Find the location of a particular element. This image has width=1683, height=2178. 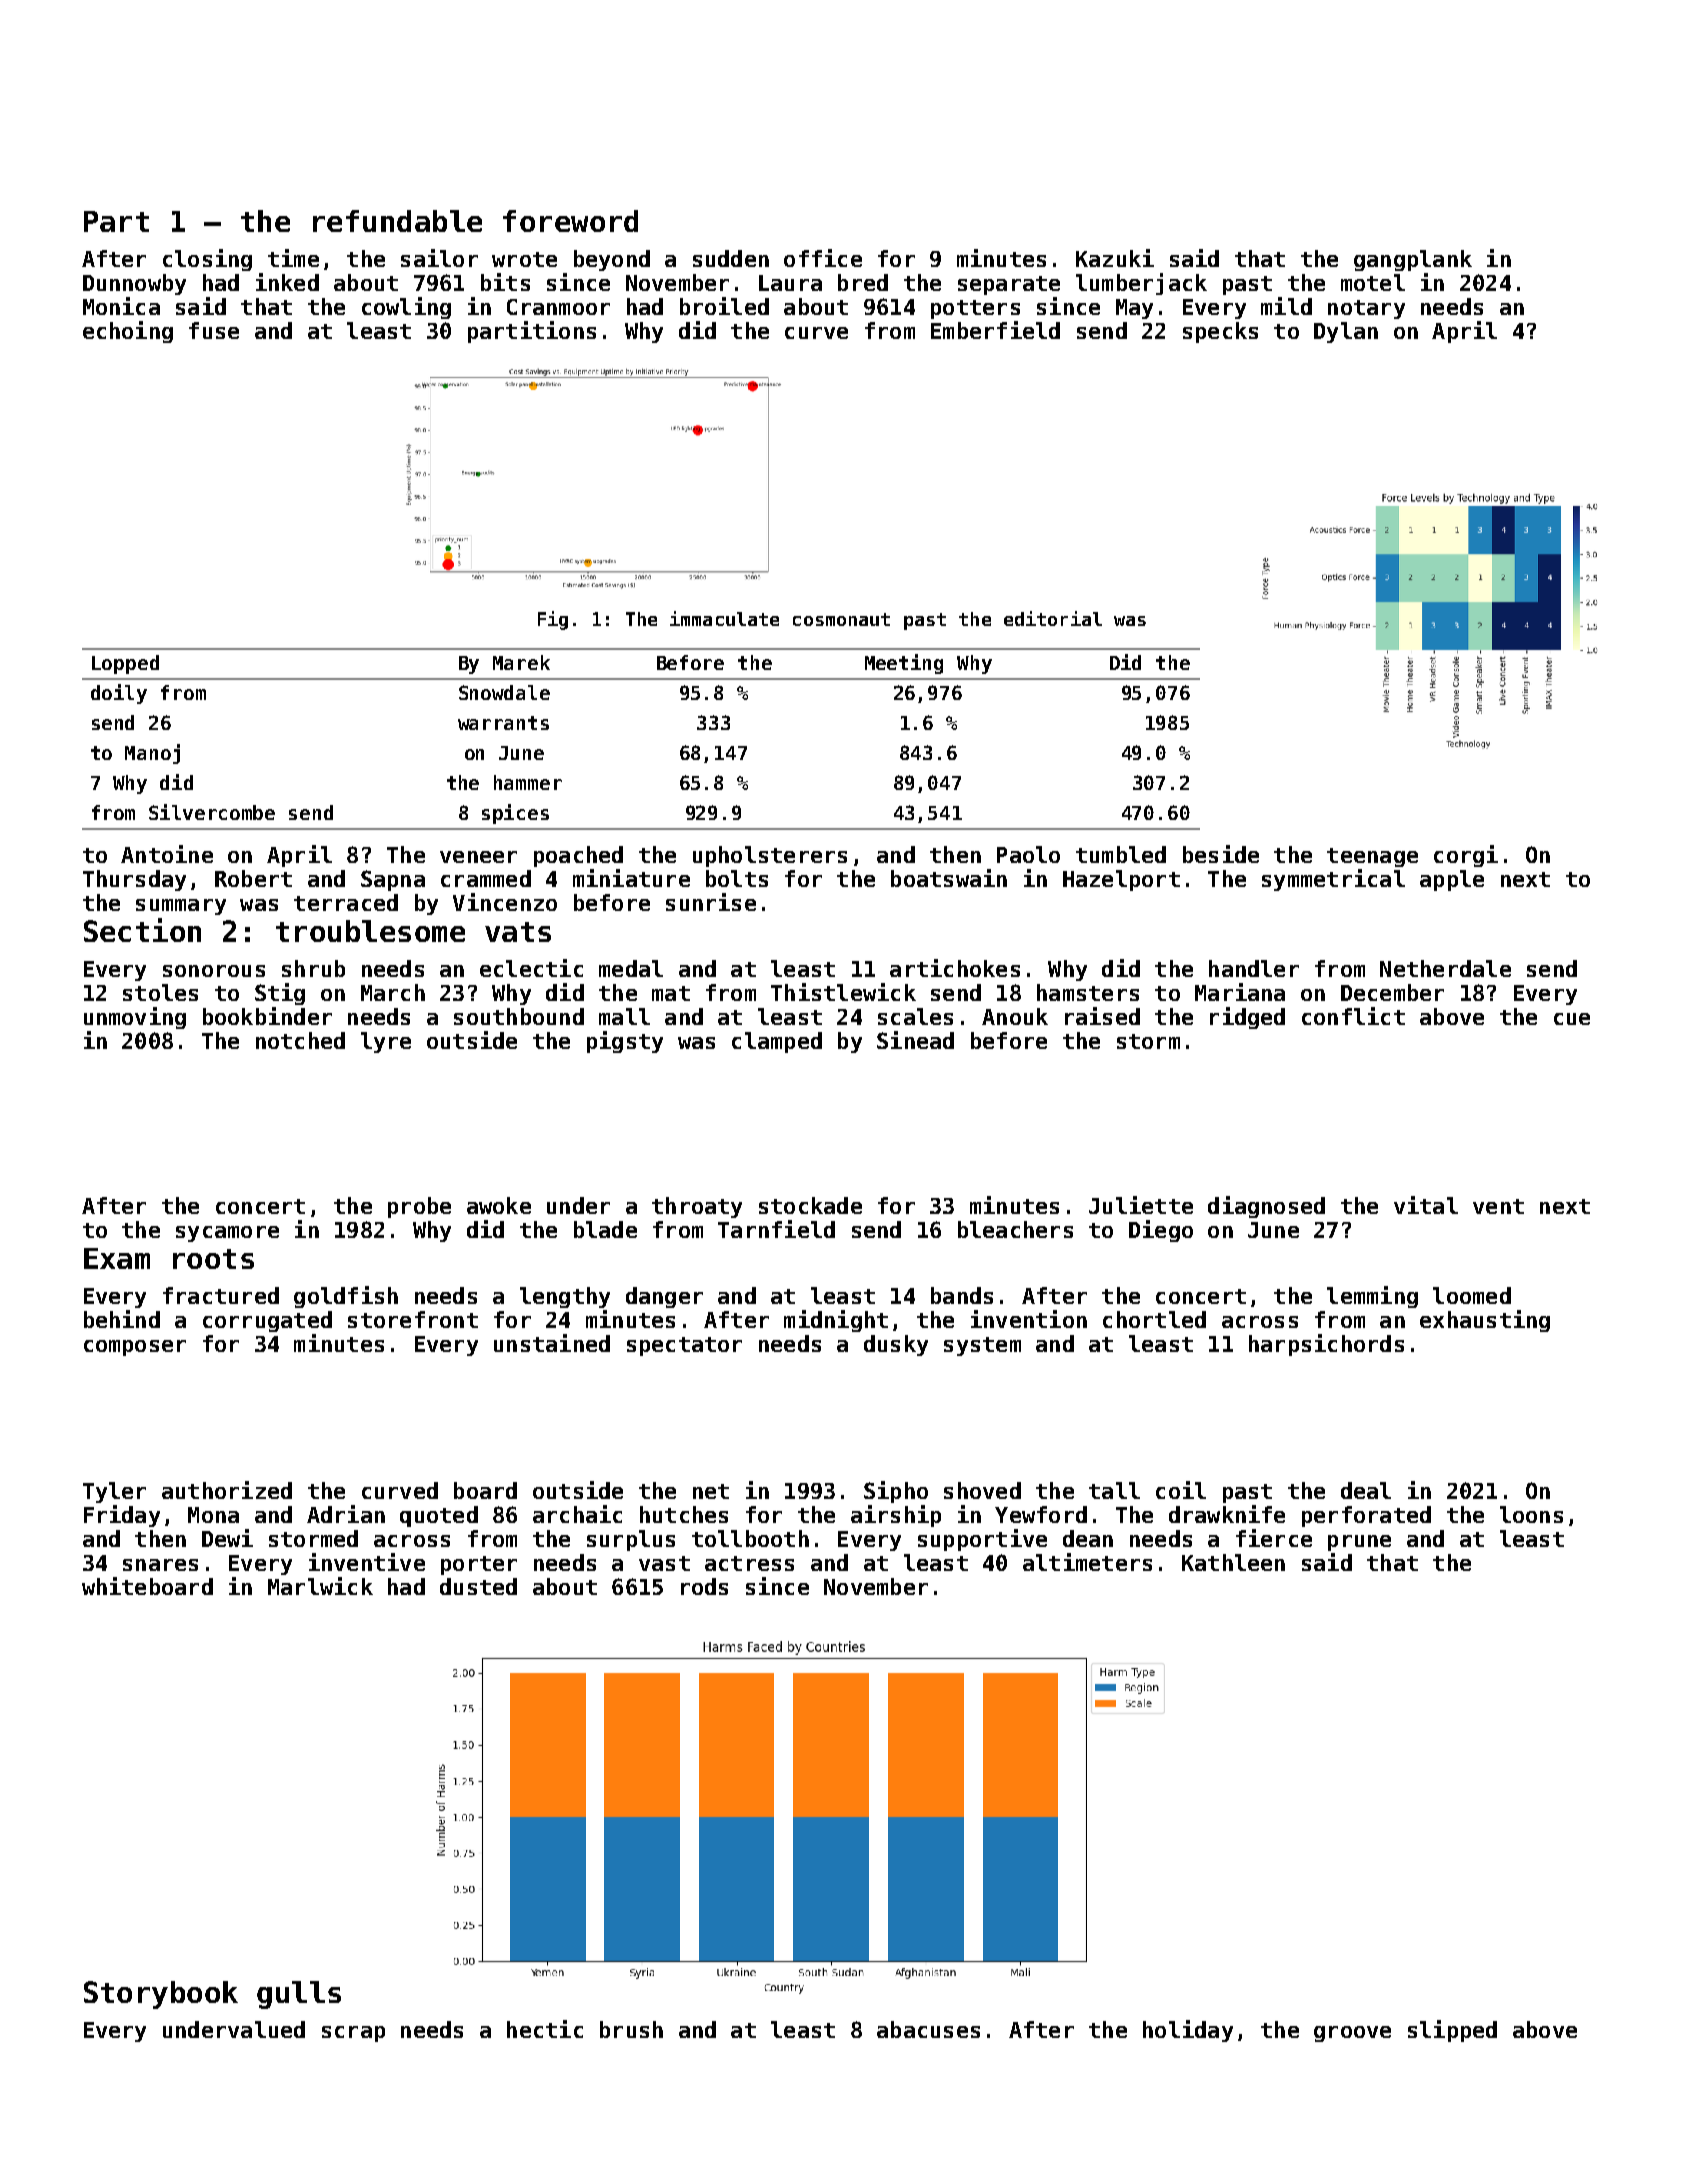

closing is located at coordinates (207, 260).
